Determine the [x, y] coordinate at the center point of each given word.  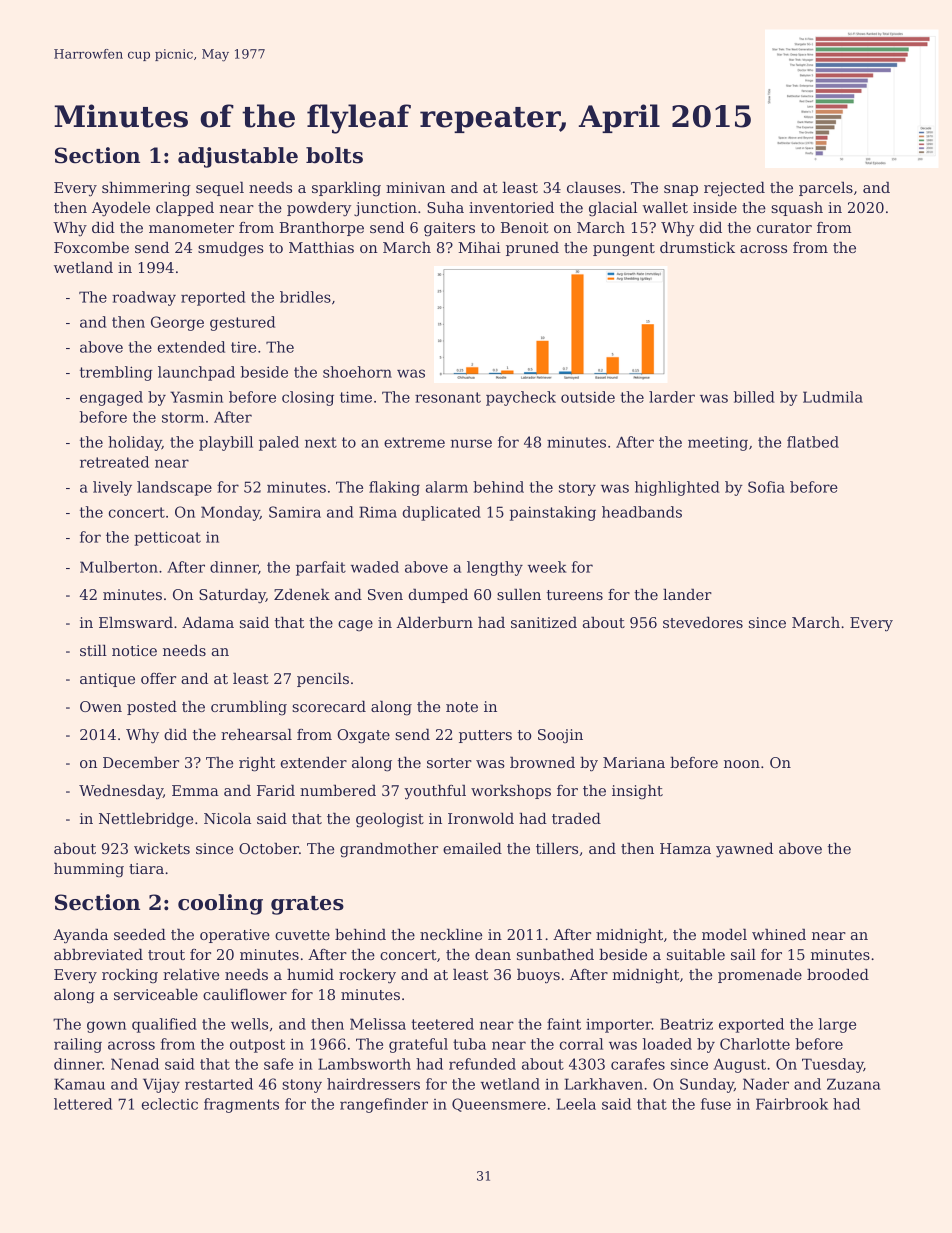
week [547, 567]
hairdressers [373, 1084]
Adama [208, 622]
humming [89, 870]
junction [385, 209]
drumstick [697, 247]
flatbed [813, 442]
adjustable [238, 157]
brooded [838, 974]
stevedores [703, 622]
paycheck [521, 398]
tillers [557, 848]
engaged [111, 398]
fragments [241, 1105]
